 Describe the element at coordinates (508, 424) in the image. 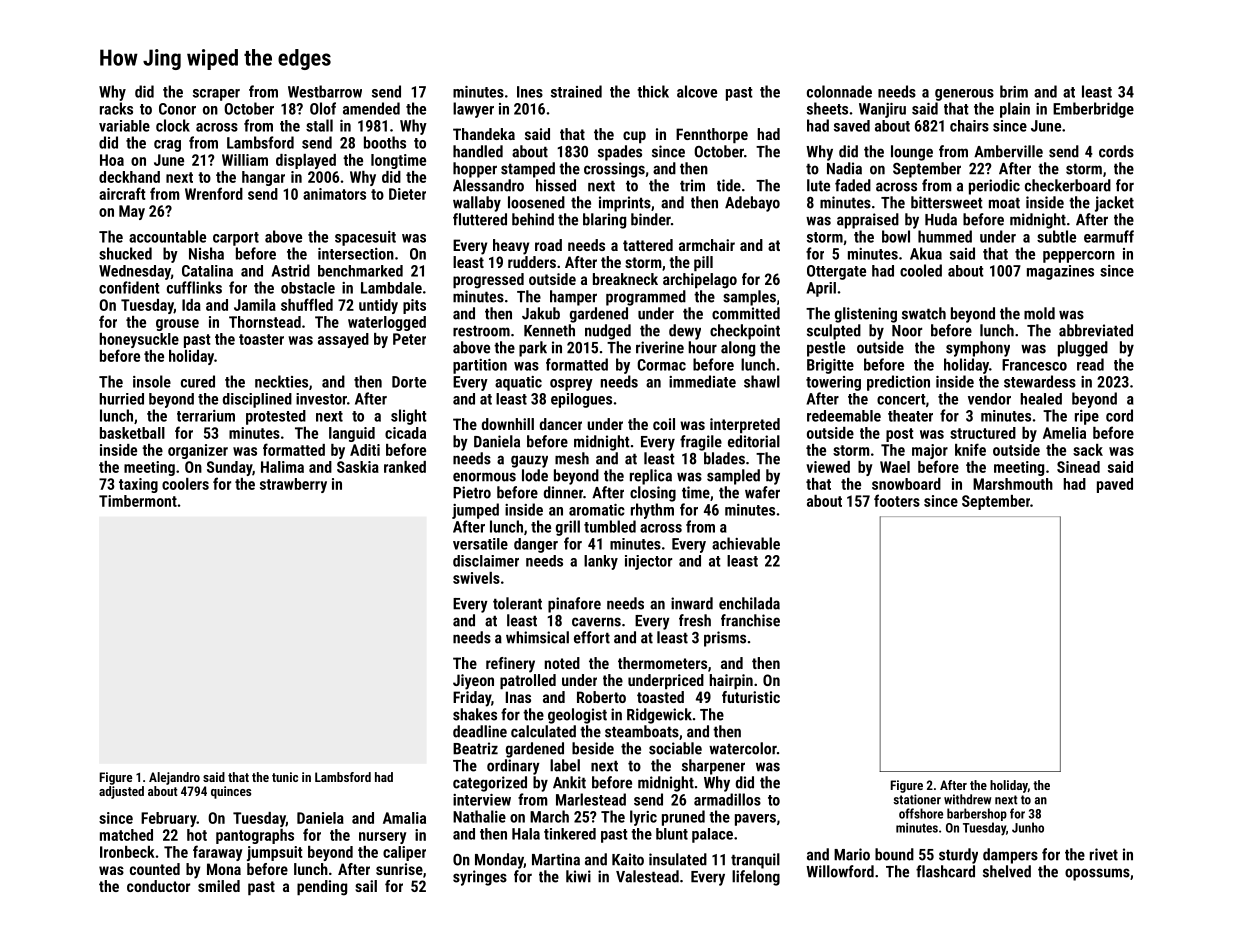

I see `downhill` at that location.
